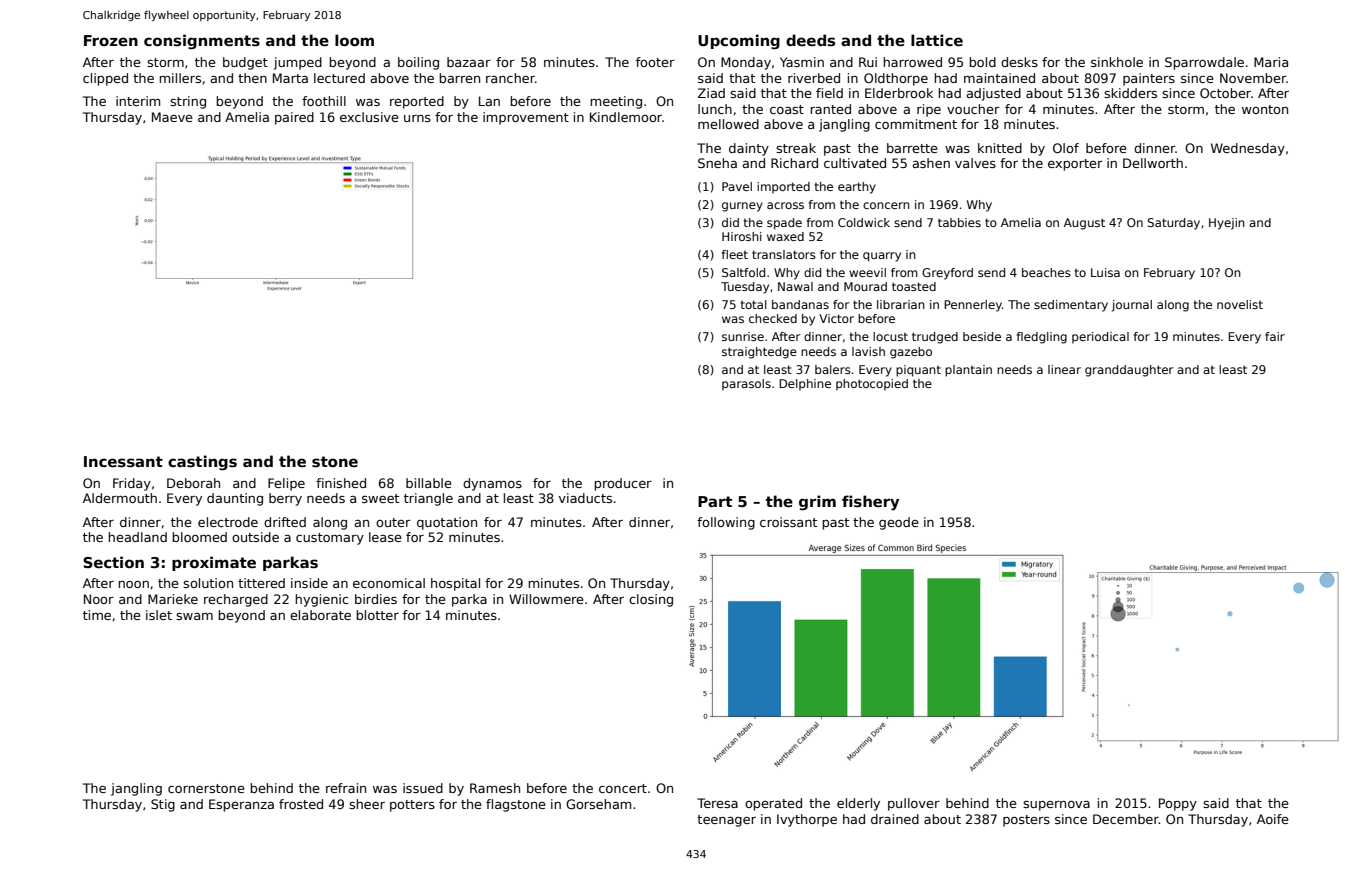 The height and width of the image is (887, 1372). I want to click on time, so click(97, 615).
